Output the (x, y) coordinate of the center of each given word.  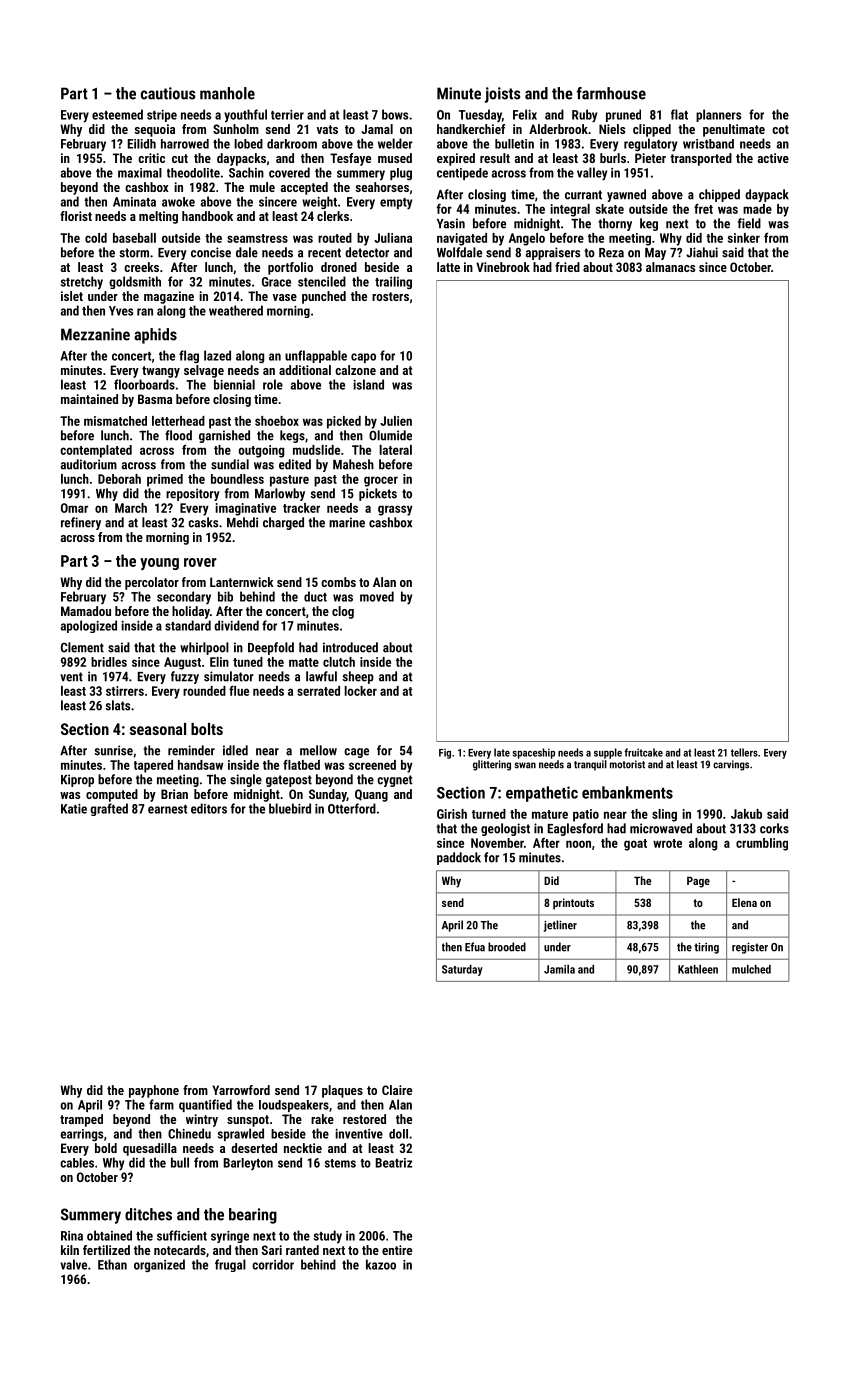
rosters (390, 296)
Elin (219, 662)
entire (397, 1250)
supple (608, 753)
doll (398, 1134)
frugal (230, 1265)
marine (347, 522)
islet (72, 296)
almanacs (670, 267)
